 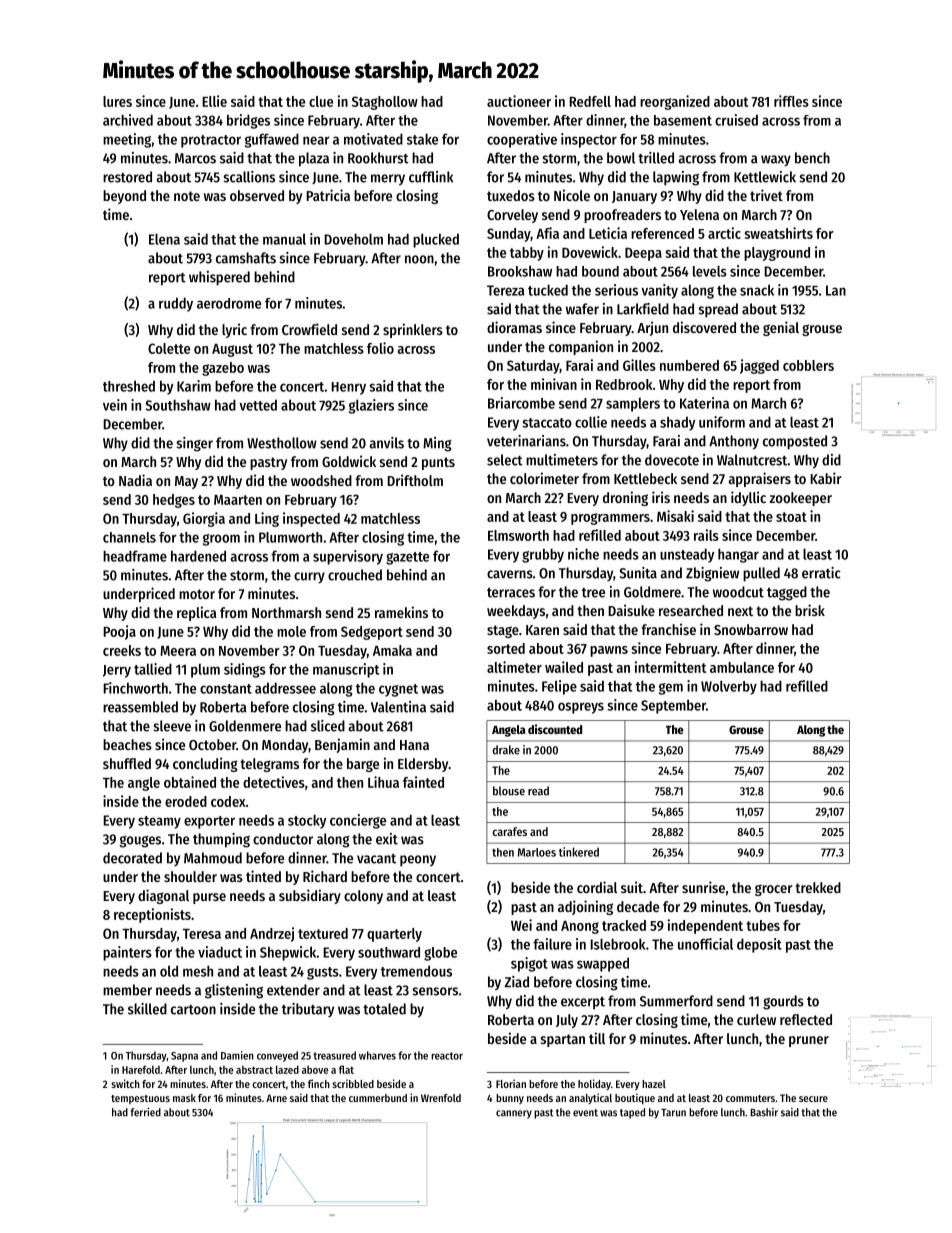 What do you see at coordinates (147, 1009) in the page?
I see `skilled` at bounding box center [147, 1009].
